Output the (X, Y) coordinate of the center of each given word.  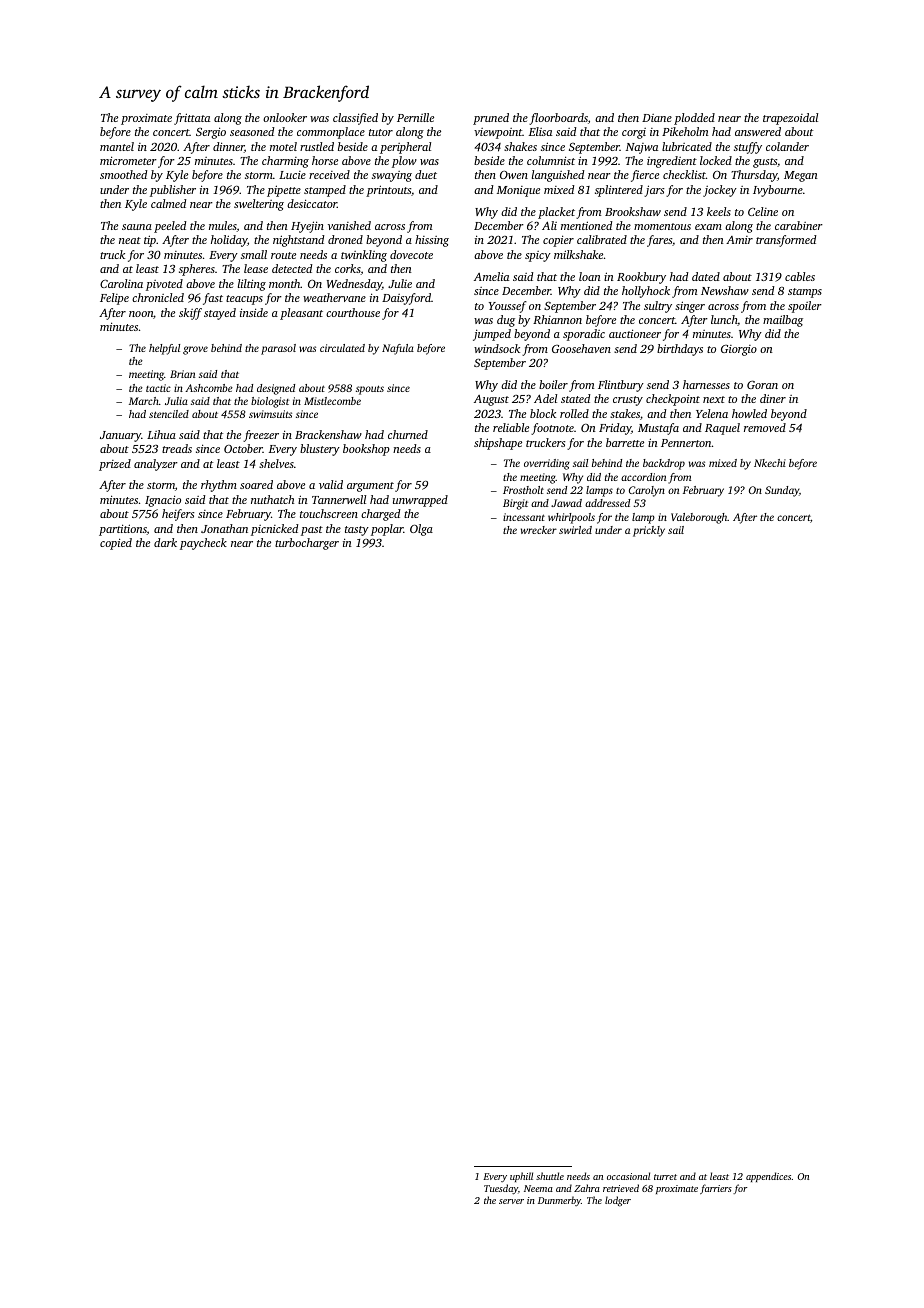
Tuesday (501, 1189)
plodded (694, 119)
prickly (649, 531)
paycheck (203, 544)
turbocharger (307, 544)
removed (765, 427)
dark (165, 542)
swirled (575, 530)
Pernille (415, 117)
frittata (192, 119)
